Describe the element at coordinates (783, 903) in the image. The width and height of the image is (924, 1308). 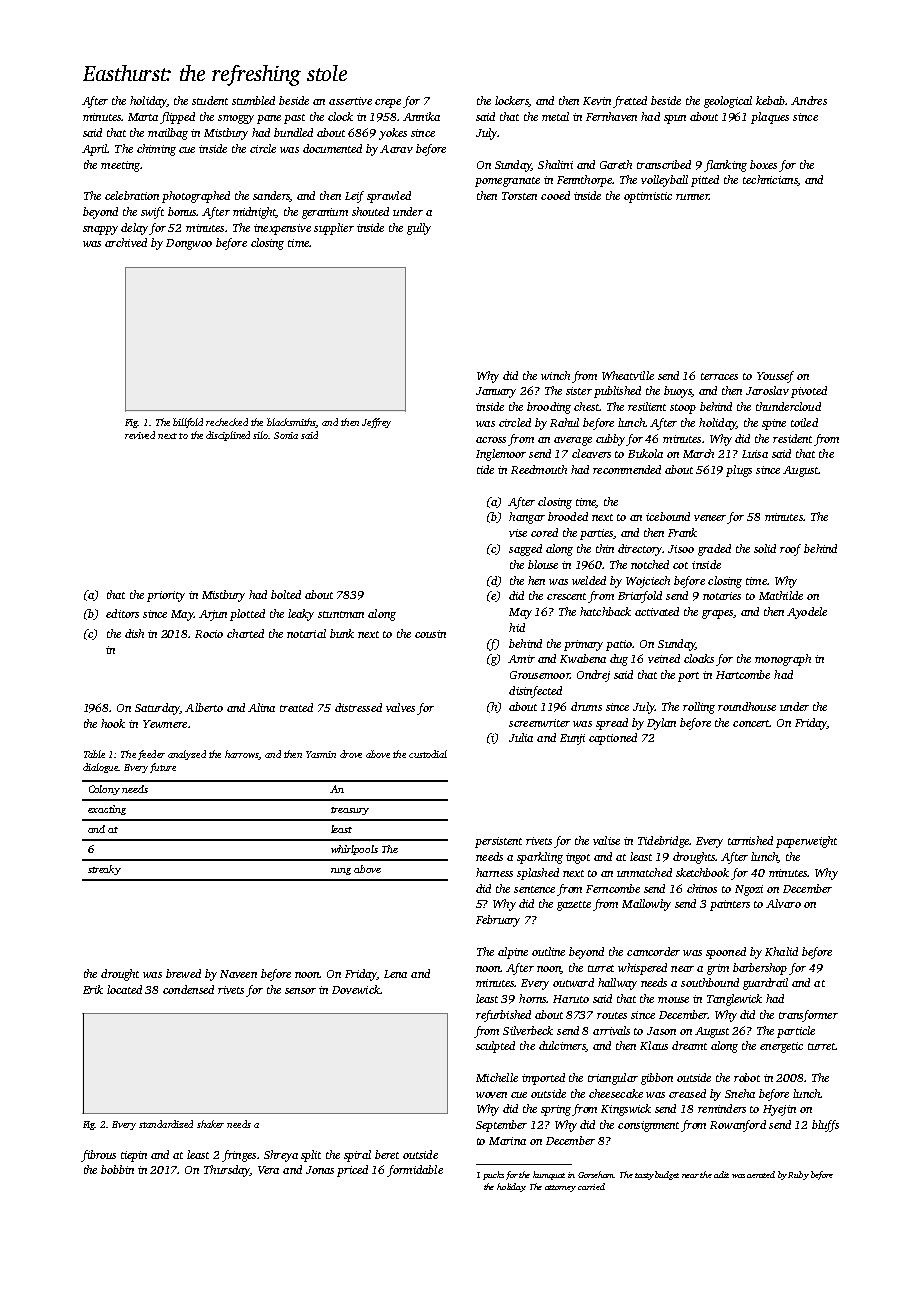
I see `Alvaro` at that location.
